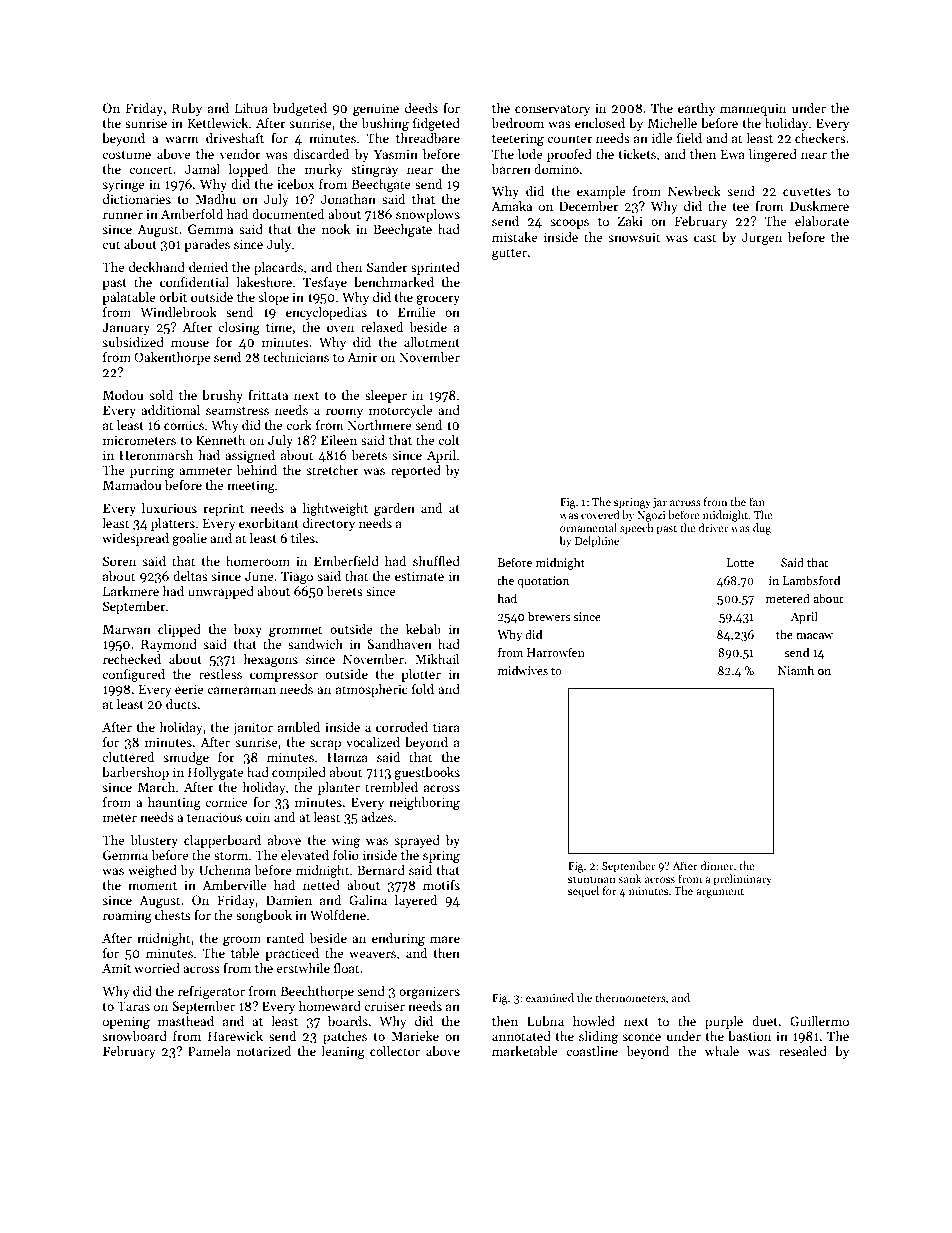 The image size is (952, 1233). I want to click on garden, so click(394, 509).
